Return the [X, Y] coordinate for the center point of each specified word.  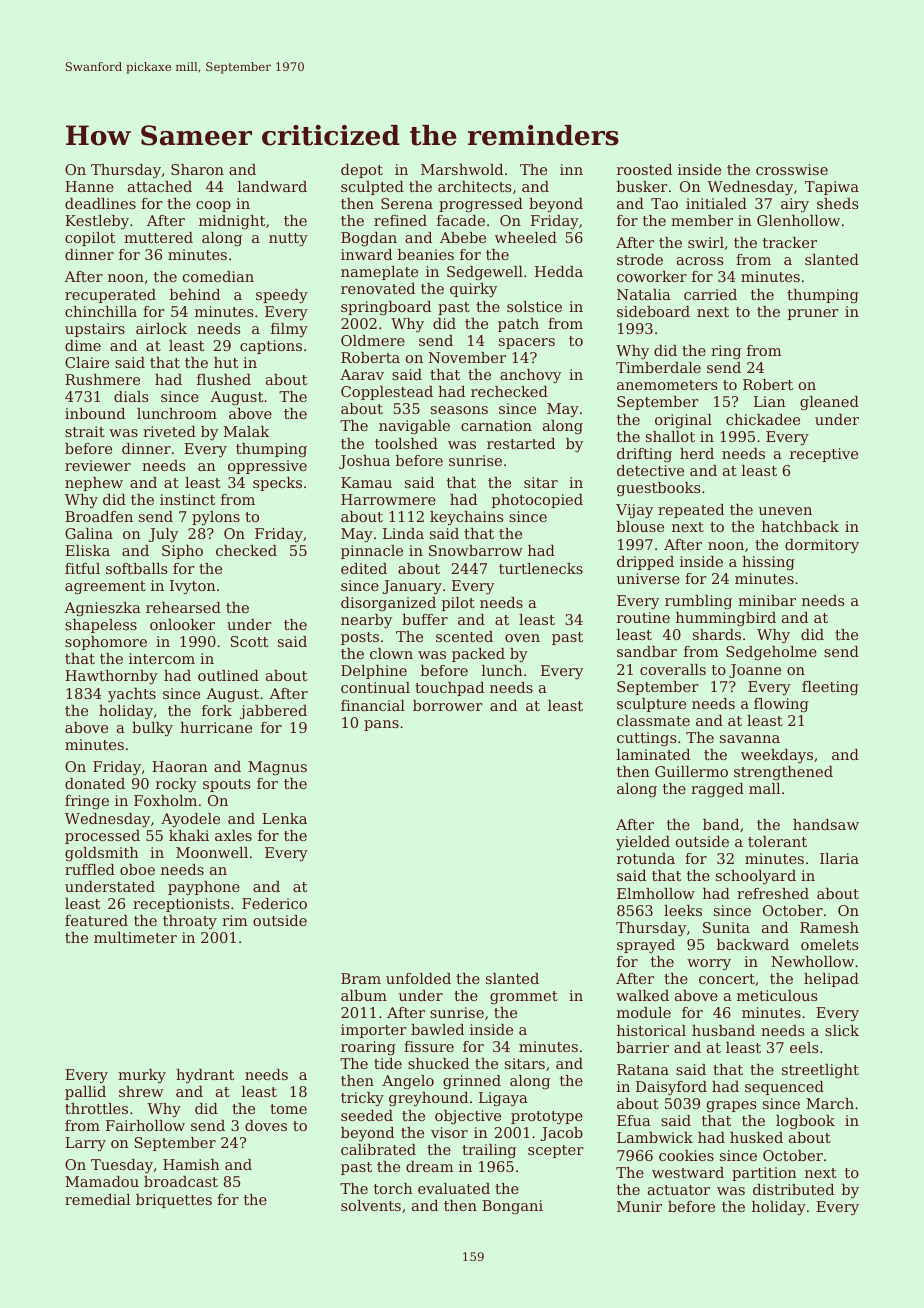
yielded [643, 843]
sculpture [651, 705]
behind [195, 294]
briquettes [174, 1201]
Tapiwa [832, 188]
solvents [371, 1205]
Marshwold [462, 169]
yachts [132, 695]
